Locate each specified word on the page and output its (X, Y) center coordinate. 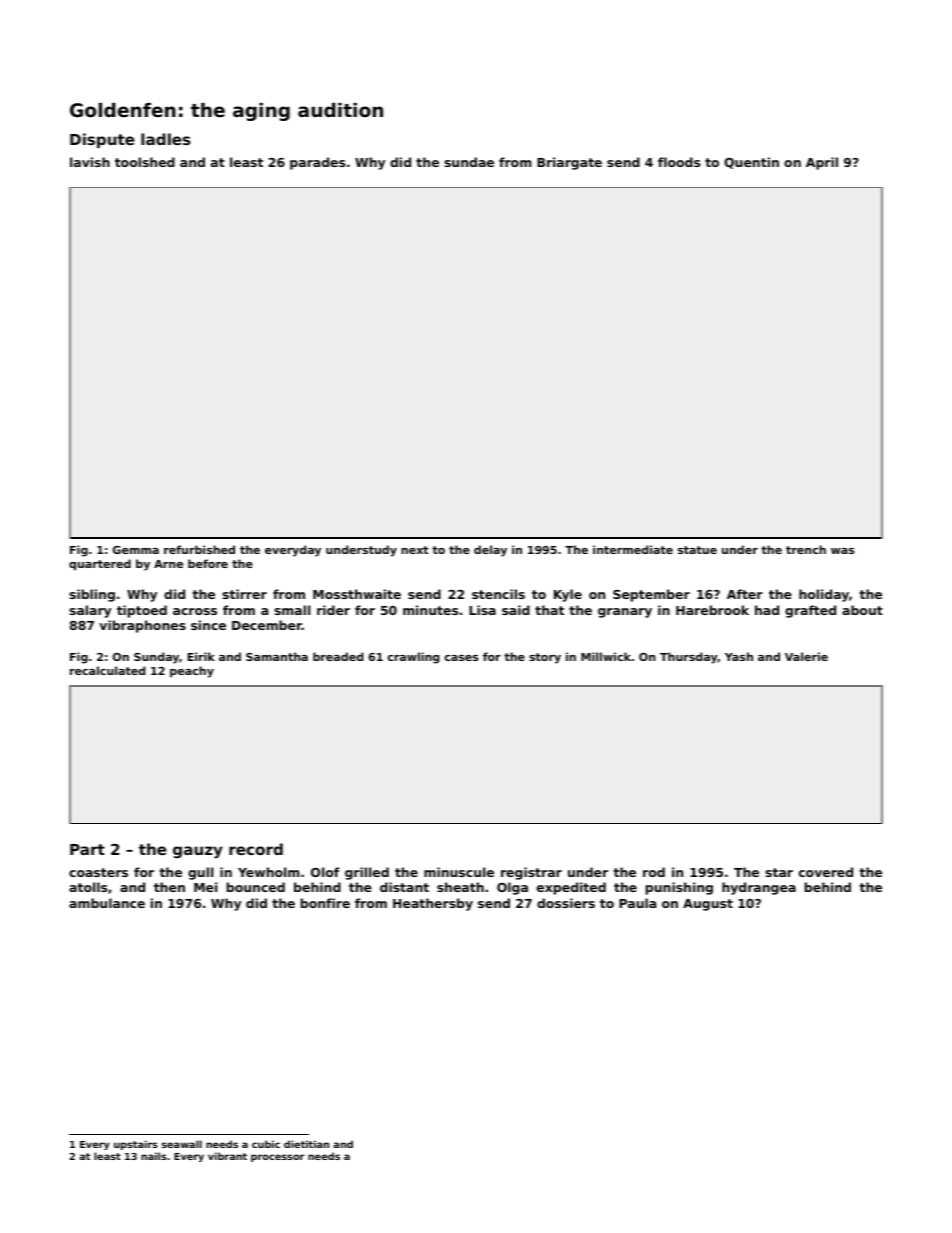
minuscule (459, 872)
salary (90, 611)
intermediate (633, 549)
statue (697, 550)
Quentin (751, 163)
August (708, 905)
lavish (90, 162)
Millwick (606, 656)
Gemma (136, 550)
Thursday (689, 658)
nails (154, 1156)
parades (317, 163)
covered (826, 872)
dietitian (306, 1144)
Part (87, 849)
